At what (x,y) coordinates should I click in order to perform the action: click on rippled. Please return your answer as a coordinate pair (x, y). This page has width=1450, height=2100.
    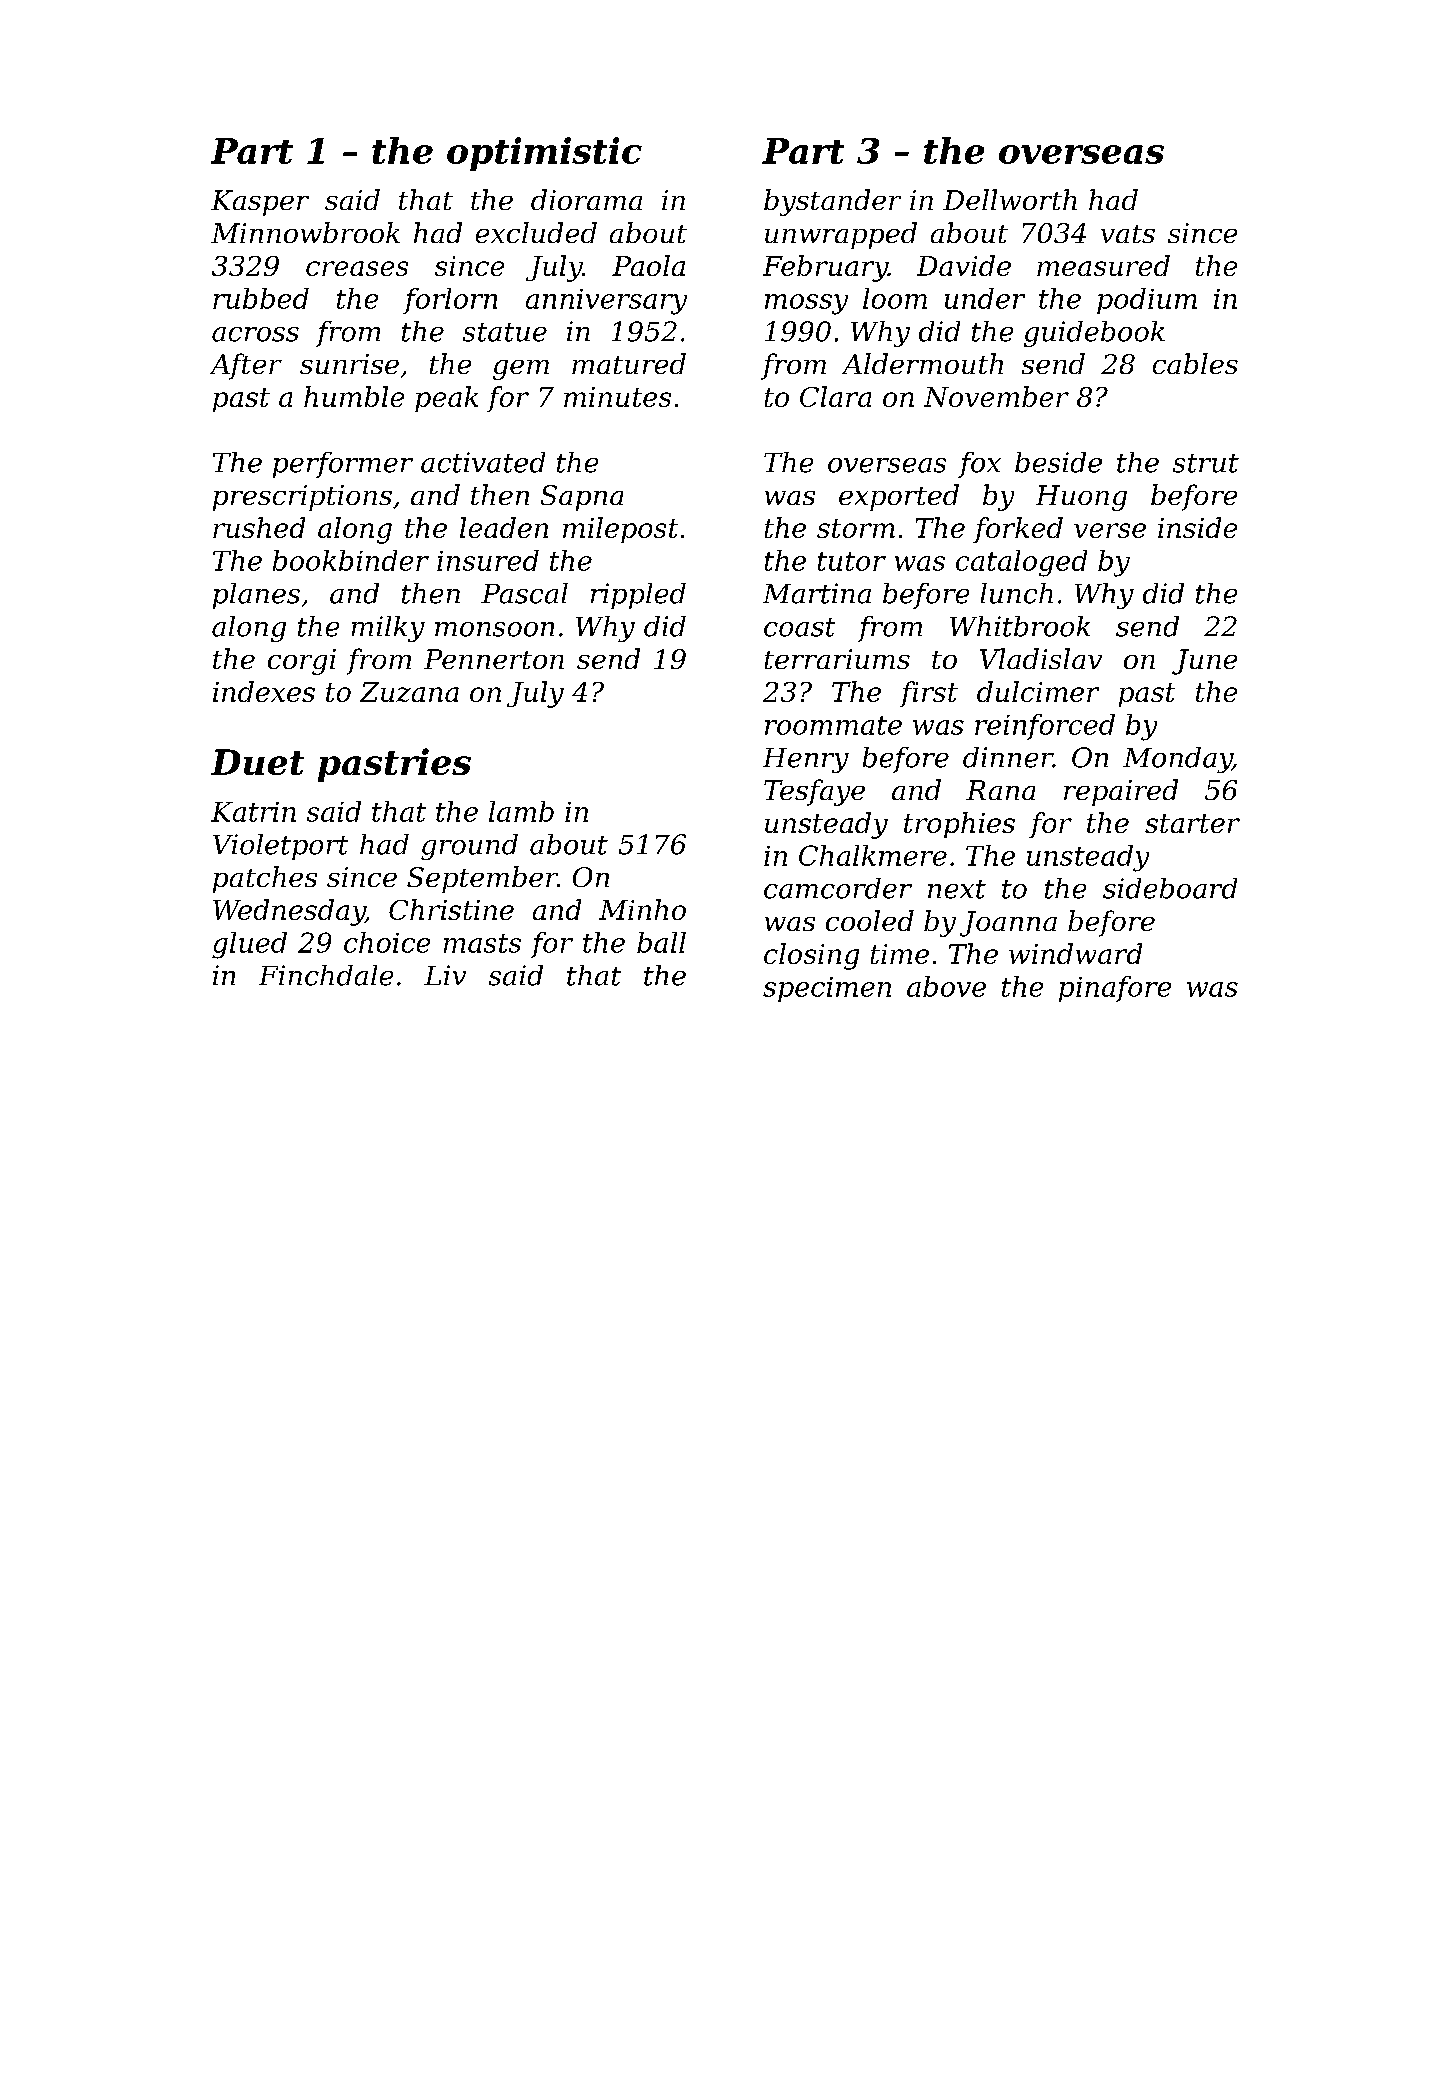
    Looking at the image, I should click on (638, 596).
